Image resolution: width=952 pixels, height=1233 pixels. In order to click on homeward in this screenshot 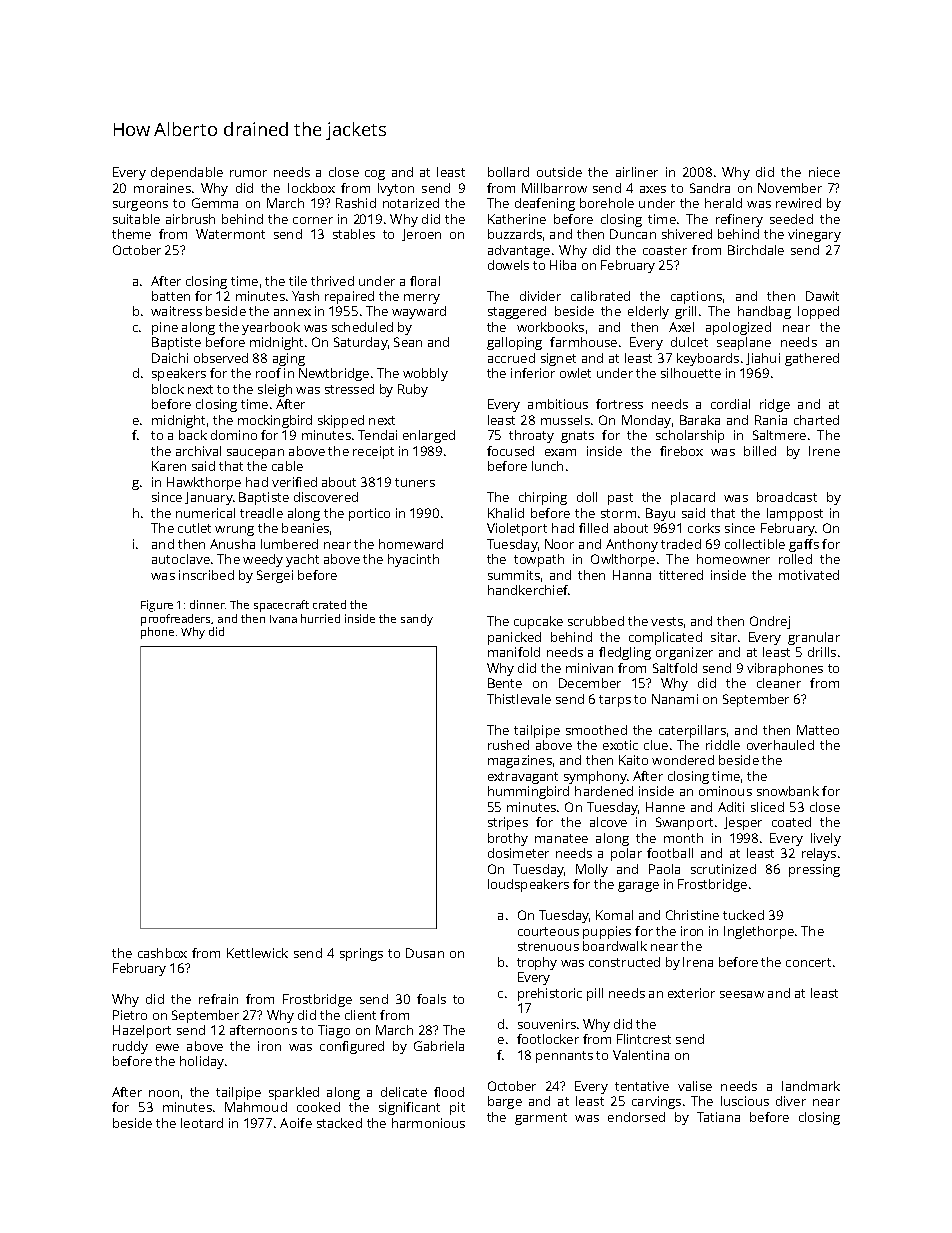, I will do `click(411, 544)`.
